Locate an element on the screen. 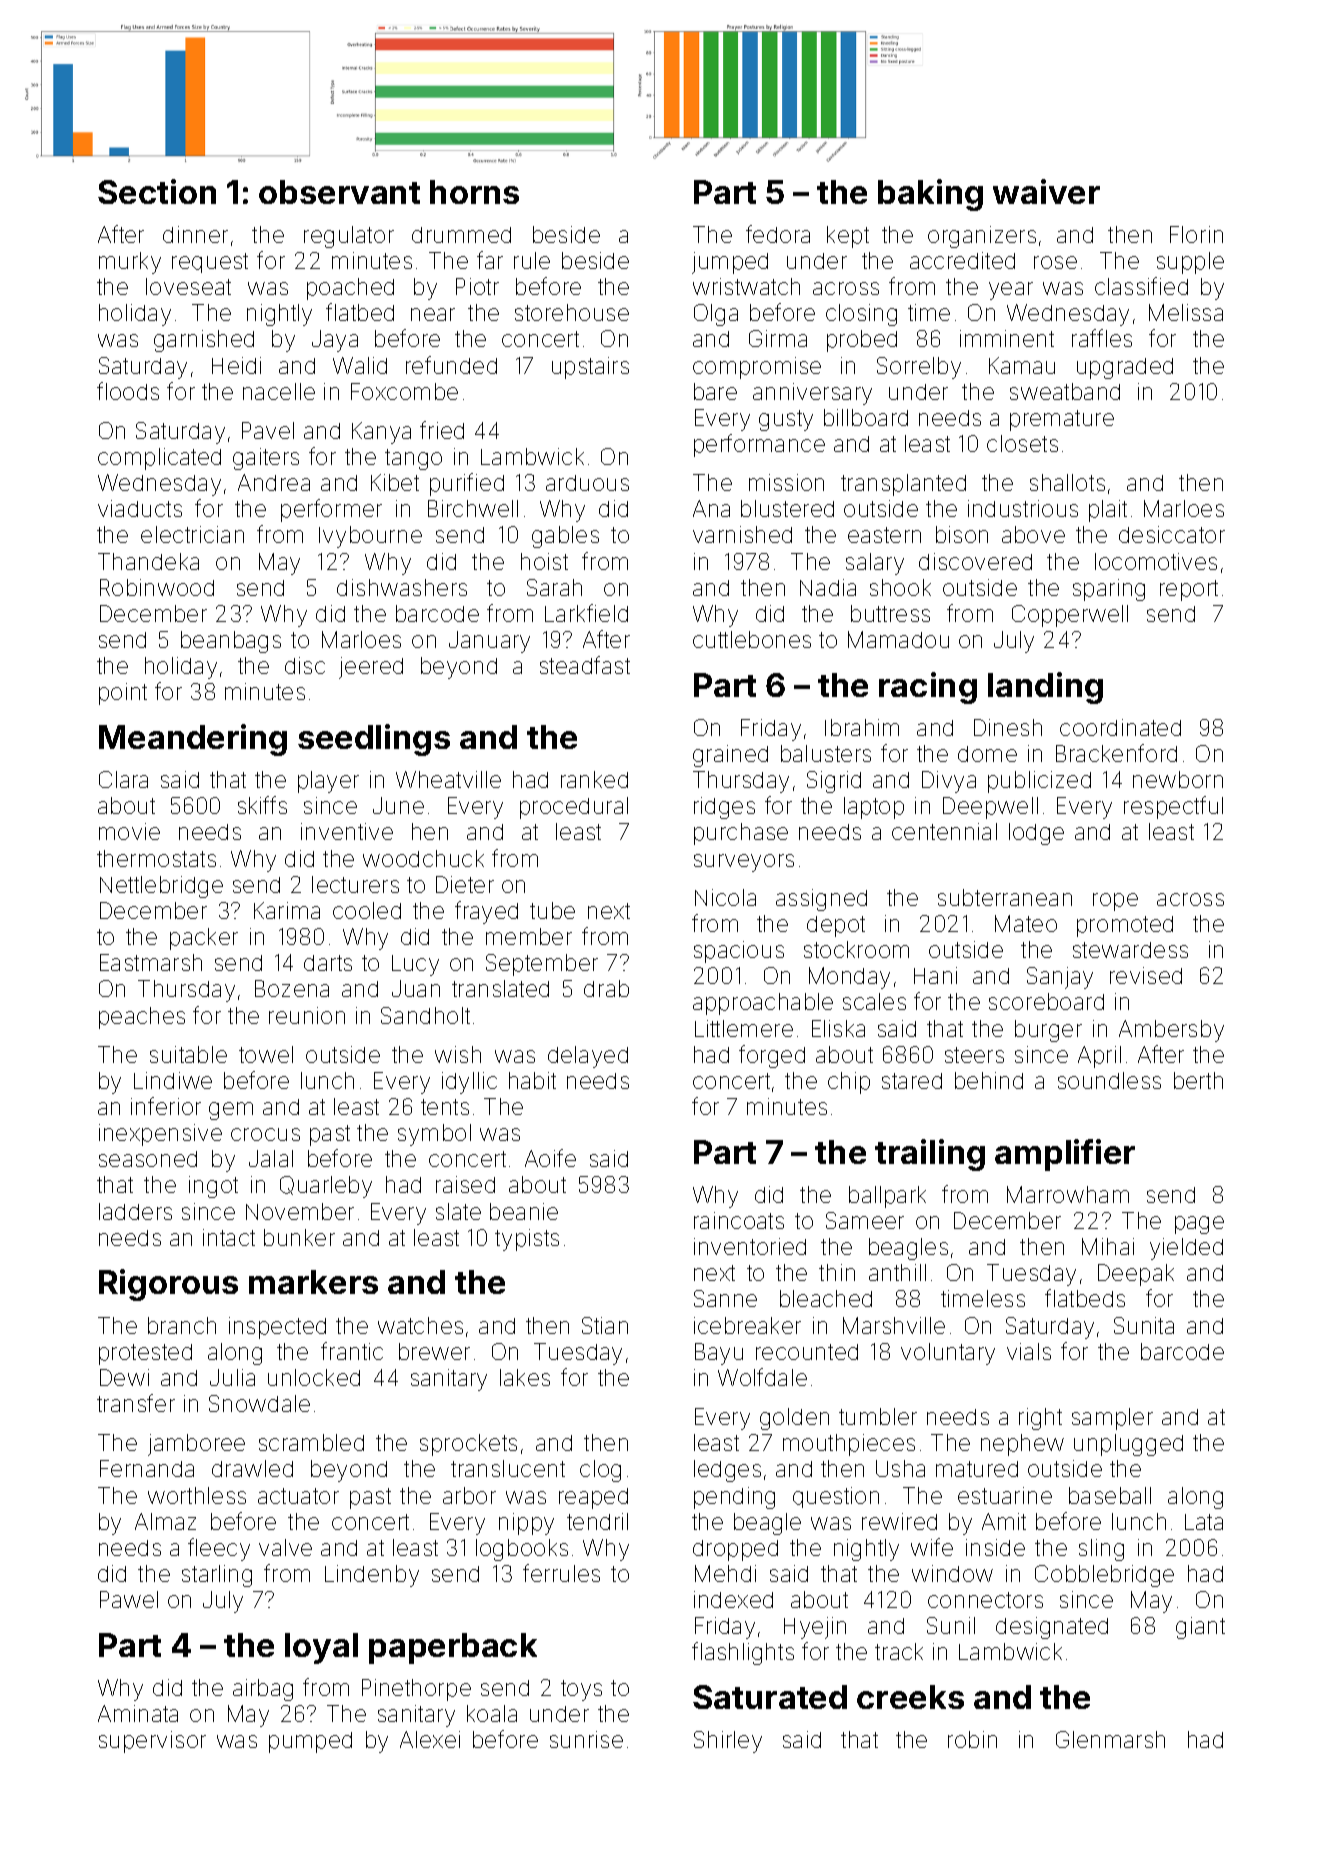 The image size is (1323, 1872). pumped is located at coordinates (310, 1742).
